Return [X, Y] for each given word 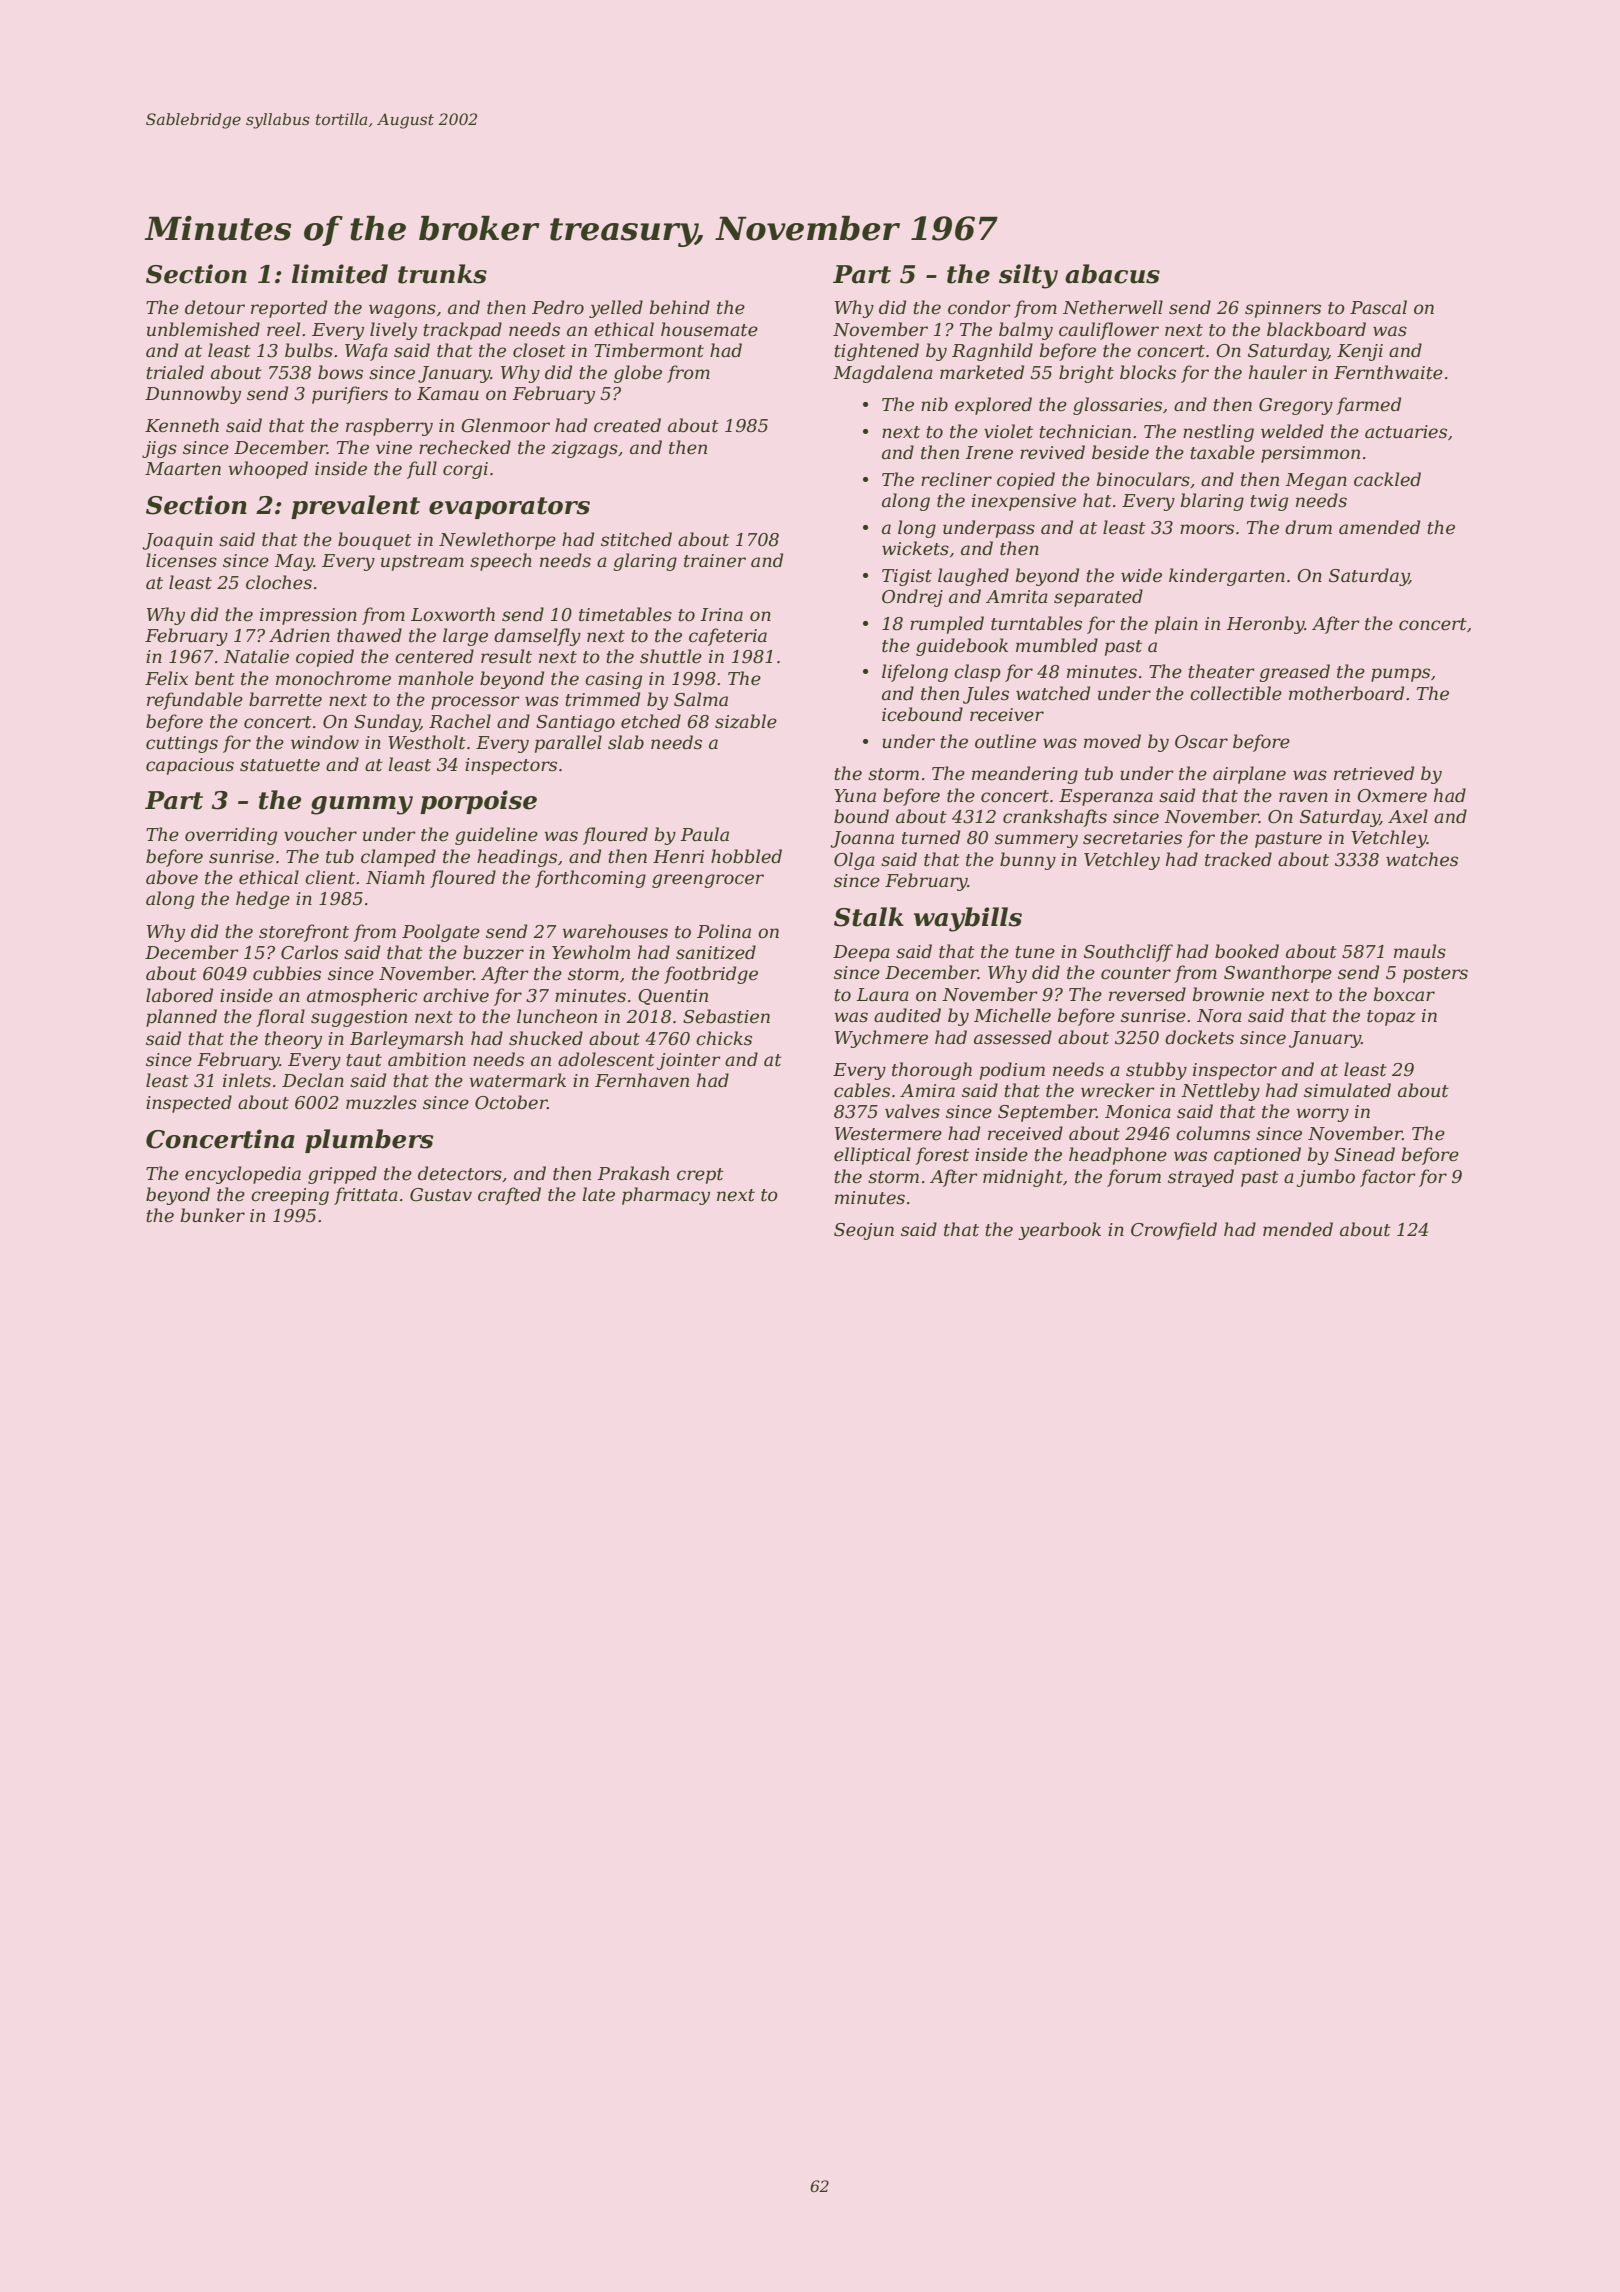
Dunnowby [193, 395]
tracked [1238, 859]
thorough [932, 1071]
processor [475, 703]
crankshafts [1055, 818]
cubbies [287, 973]
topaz [1391, 1018]
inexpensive [1024, 502]
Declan [313, 1080]
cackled [1387, 479]
